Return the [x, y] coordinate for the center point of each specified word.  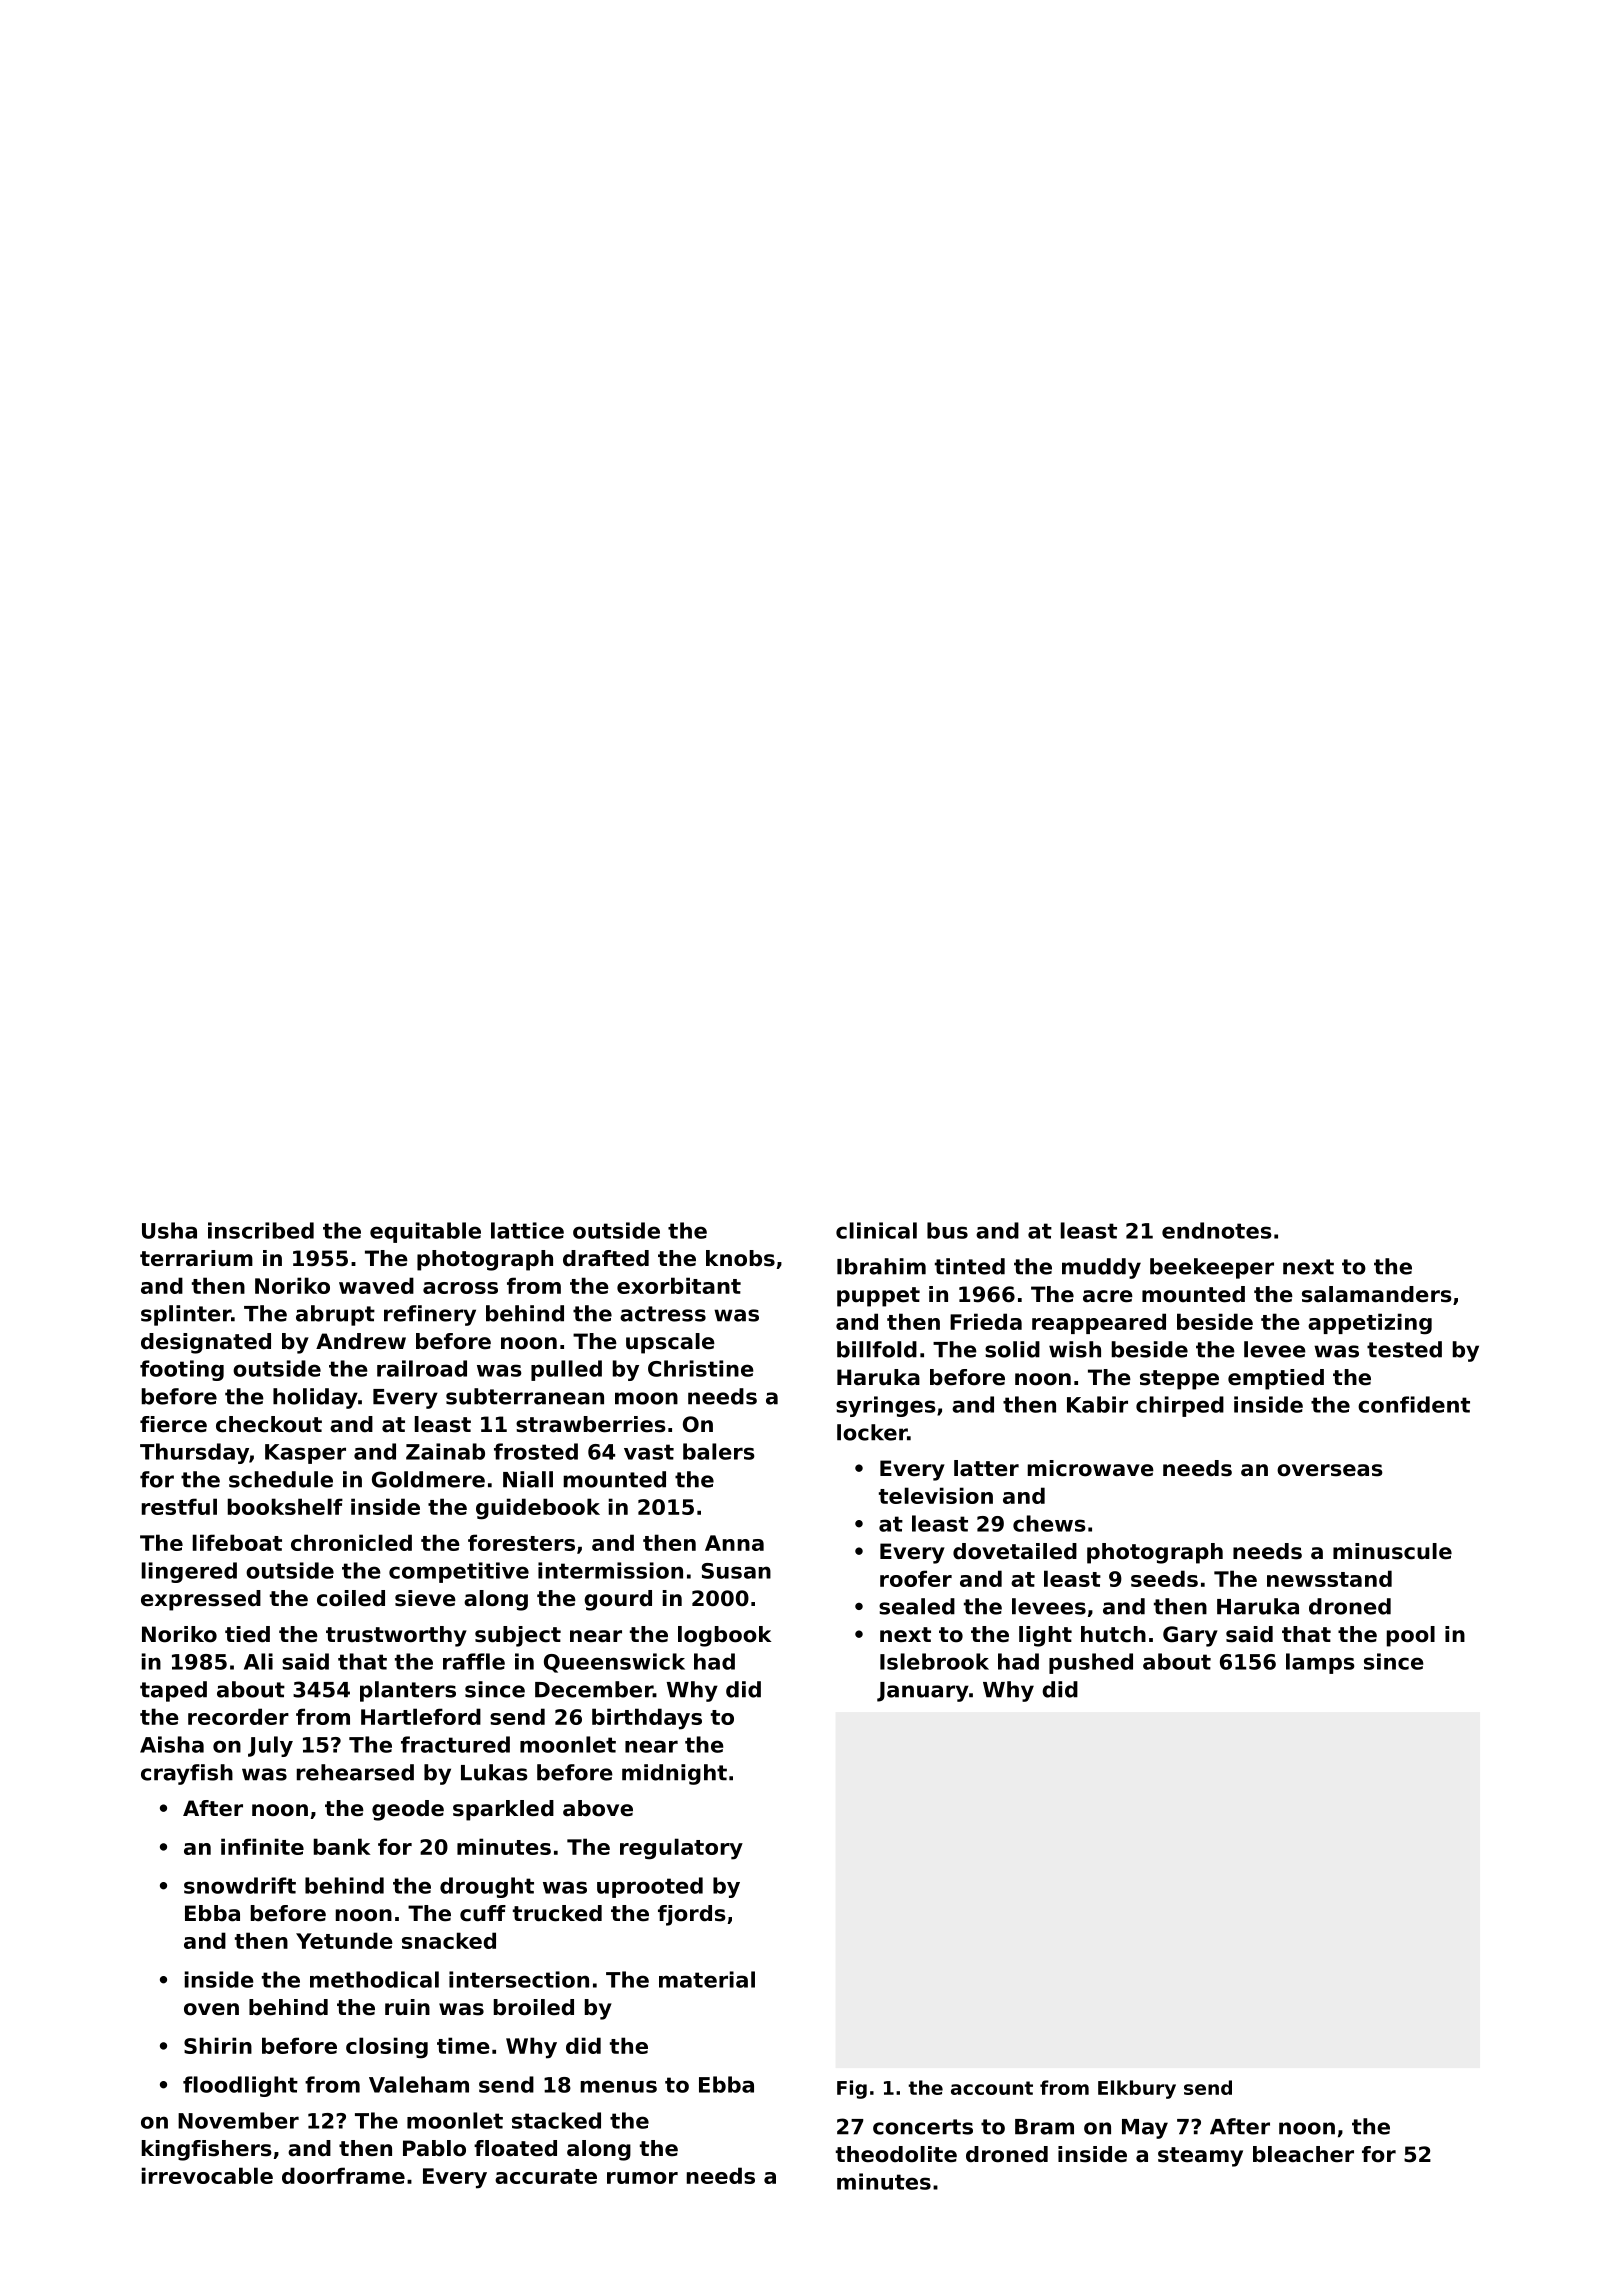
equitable [425, 1232]
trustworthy [396, 1636]
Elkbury [1137, 2089]
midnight [674, 1774]
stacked [556, 2120]
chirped [1180, 1406]
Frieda [986, 1321]
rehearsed [355, 1772]
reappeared [1099, 1323]
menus [618, 2086]
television [936, 1495]
